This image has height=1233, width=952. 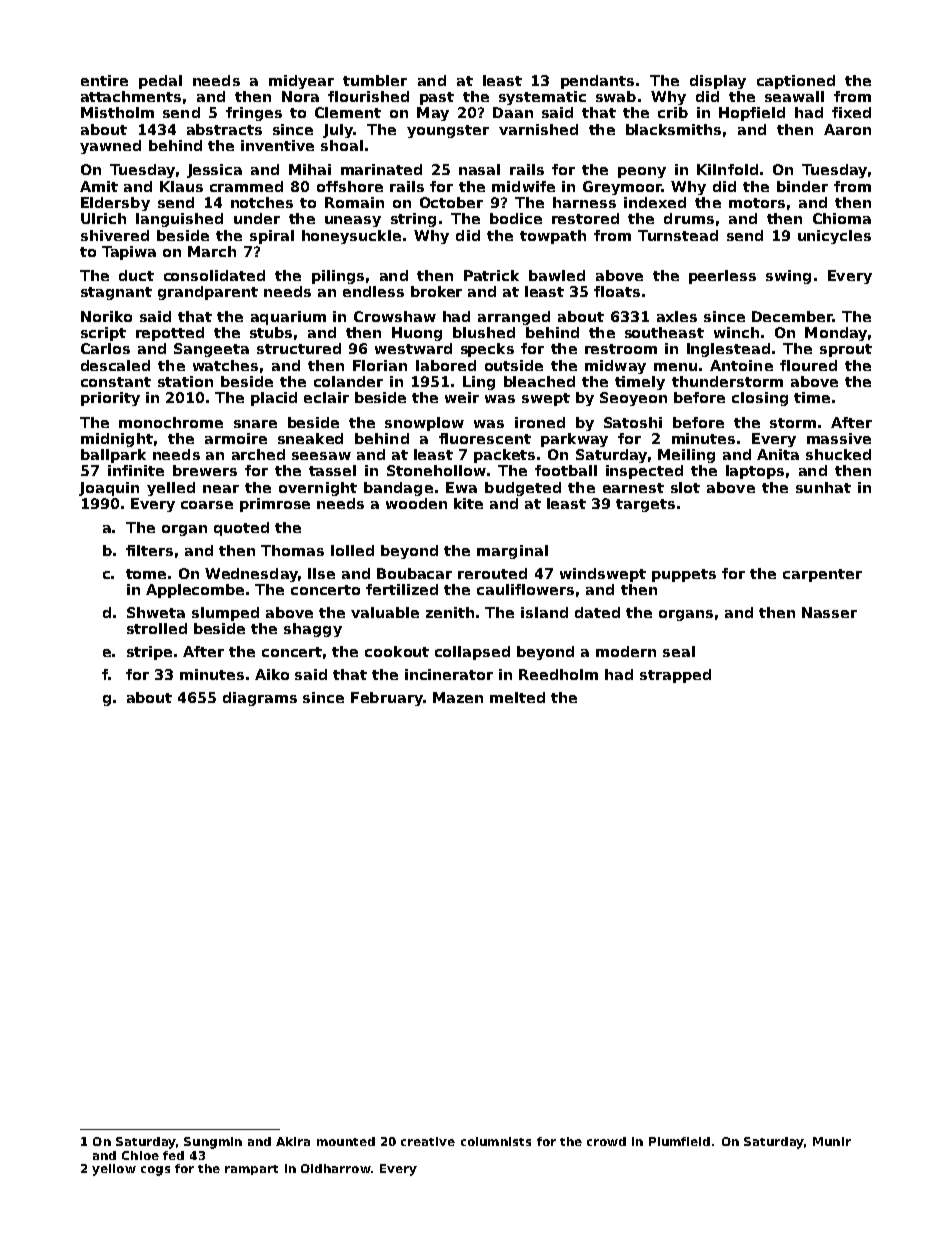 What do you see at coordinates (236, 438) in the image?
I see `armoire` at bounding box center [236, 438].
